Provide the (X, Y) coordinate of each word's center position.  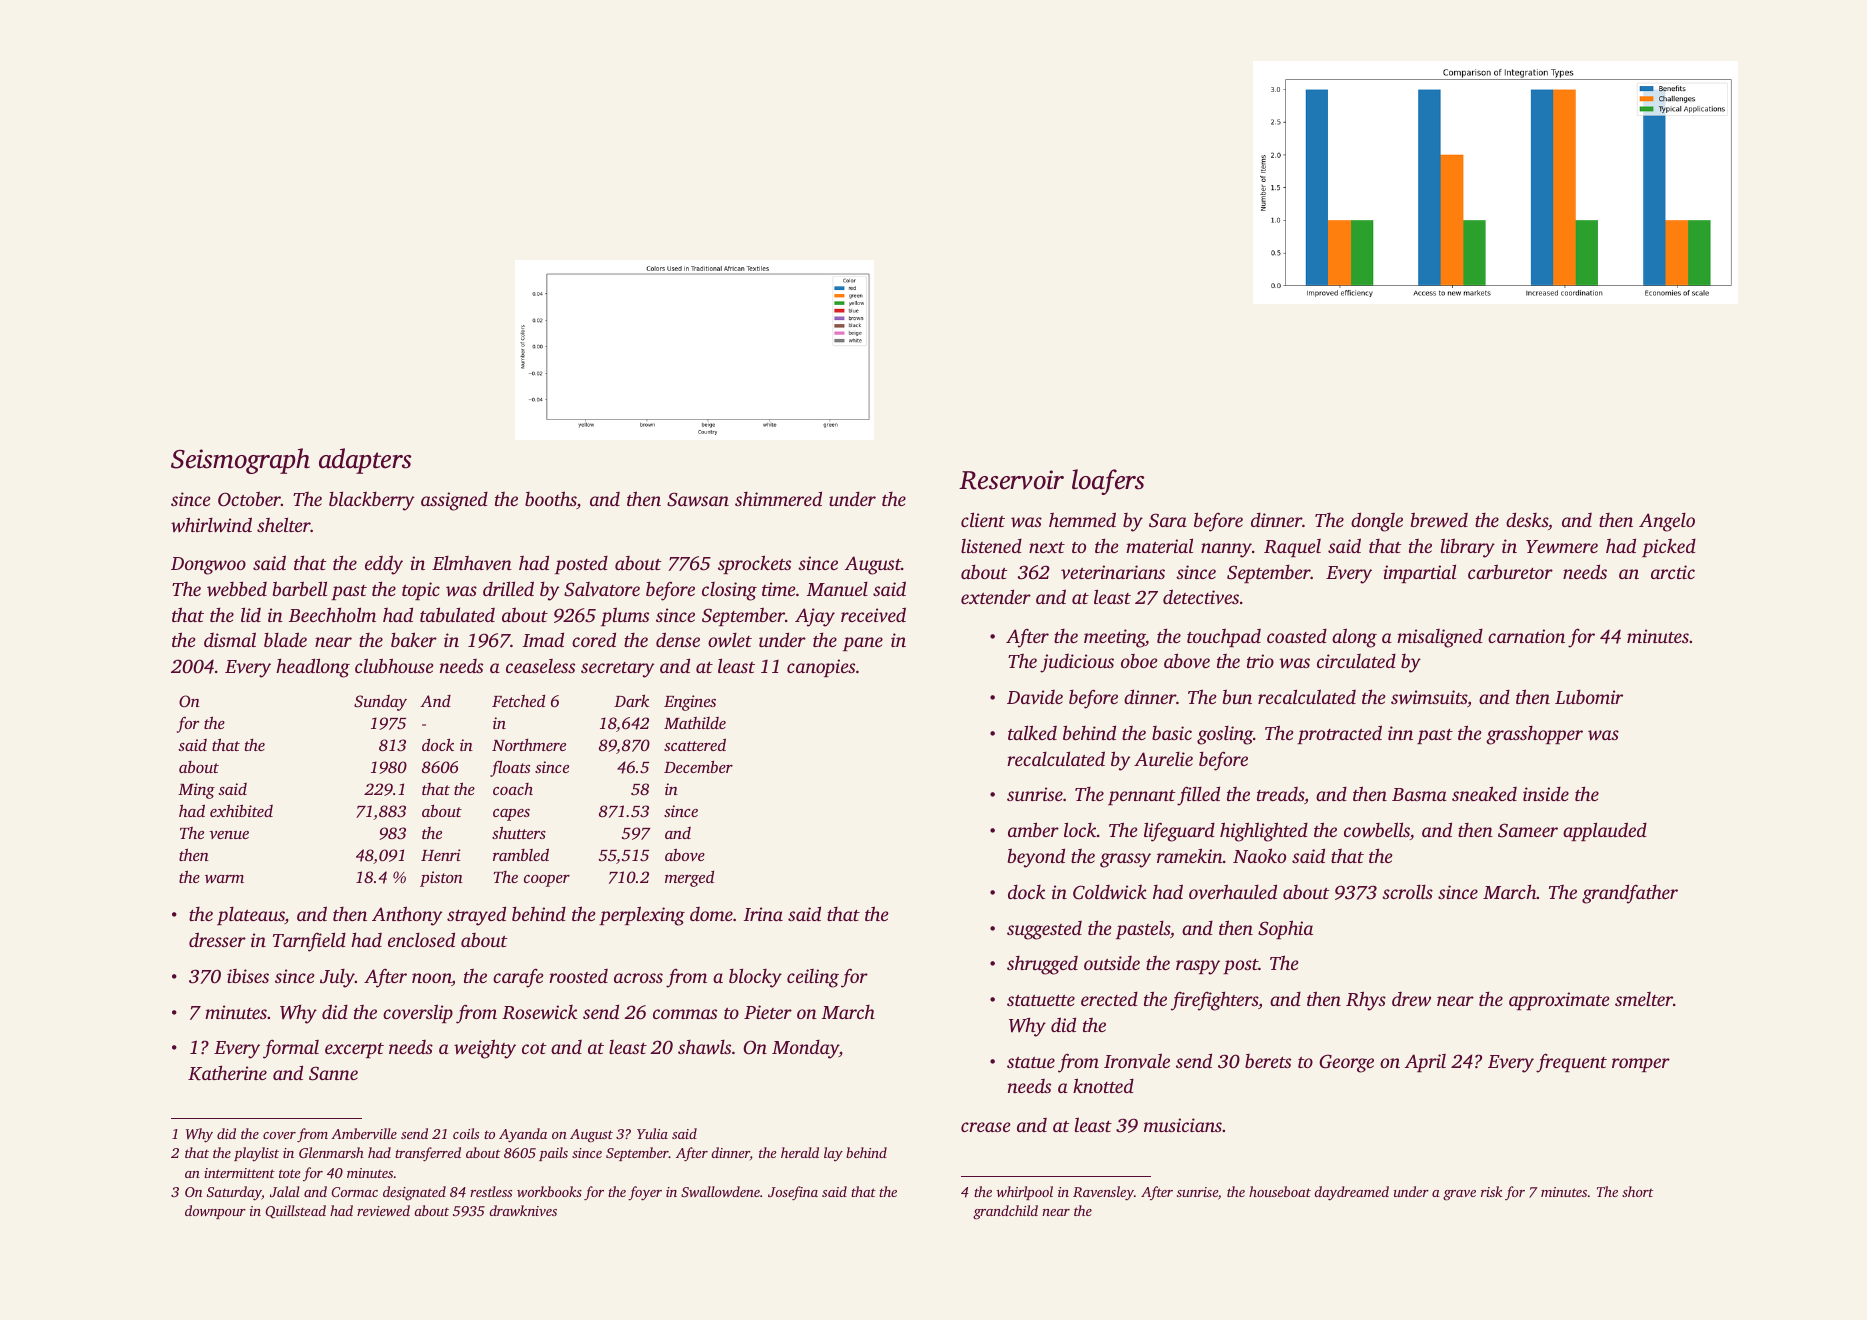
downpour (215, 1212)
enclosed (421, 939)
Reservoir (1011, 480)
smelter (1644, 999)
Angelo (1667, 522)
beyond (1036, 858)
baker (414, 639)
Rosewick (539, 1012)
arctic (1673, 572)
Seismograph (240, 461)
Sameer (1528, 830)
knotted (1103, 1085)
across (638, 978)
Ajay (815, 617)
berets (1268, 1061)
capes (511, 815)
